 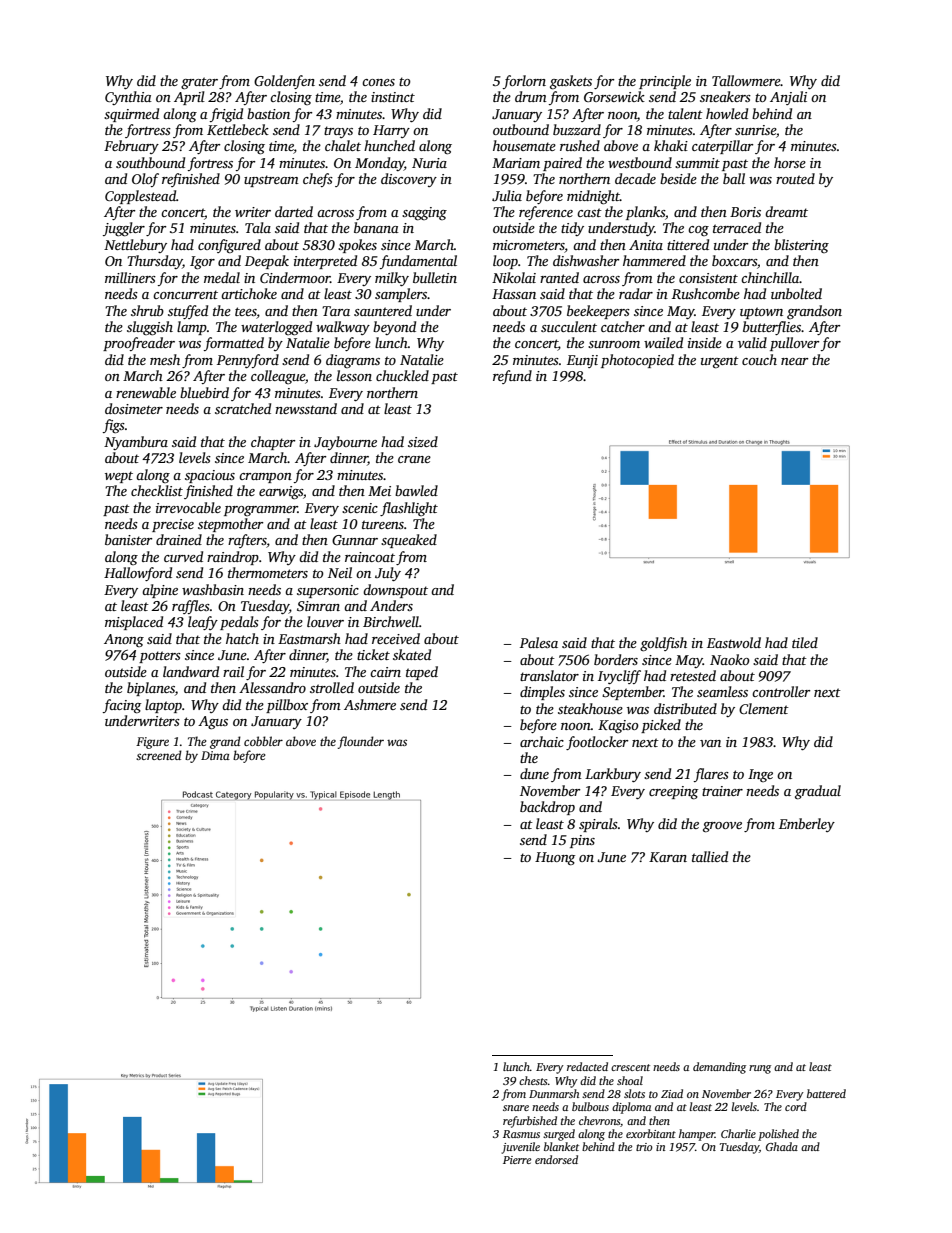 What do you see at coordinates (517, 1160) in the image?
I see `Pierre` at bounding box center [517, 1160].
